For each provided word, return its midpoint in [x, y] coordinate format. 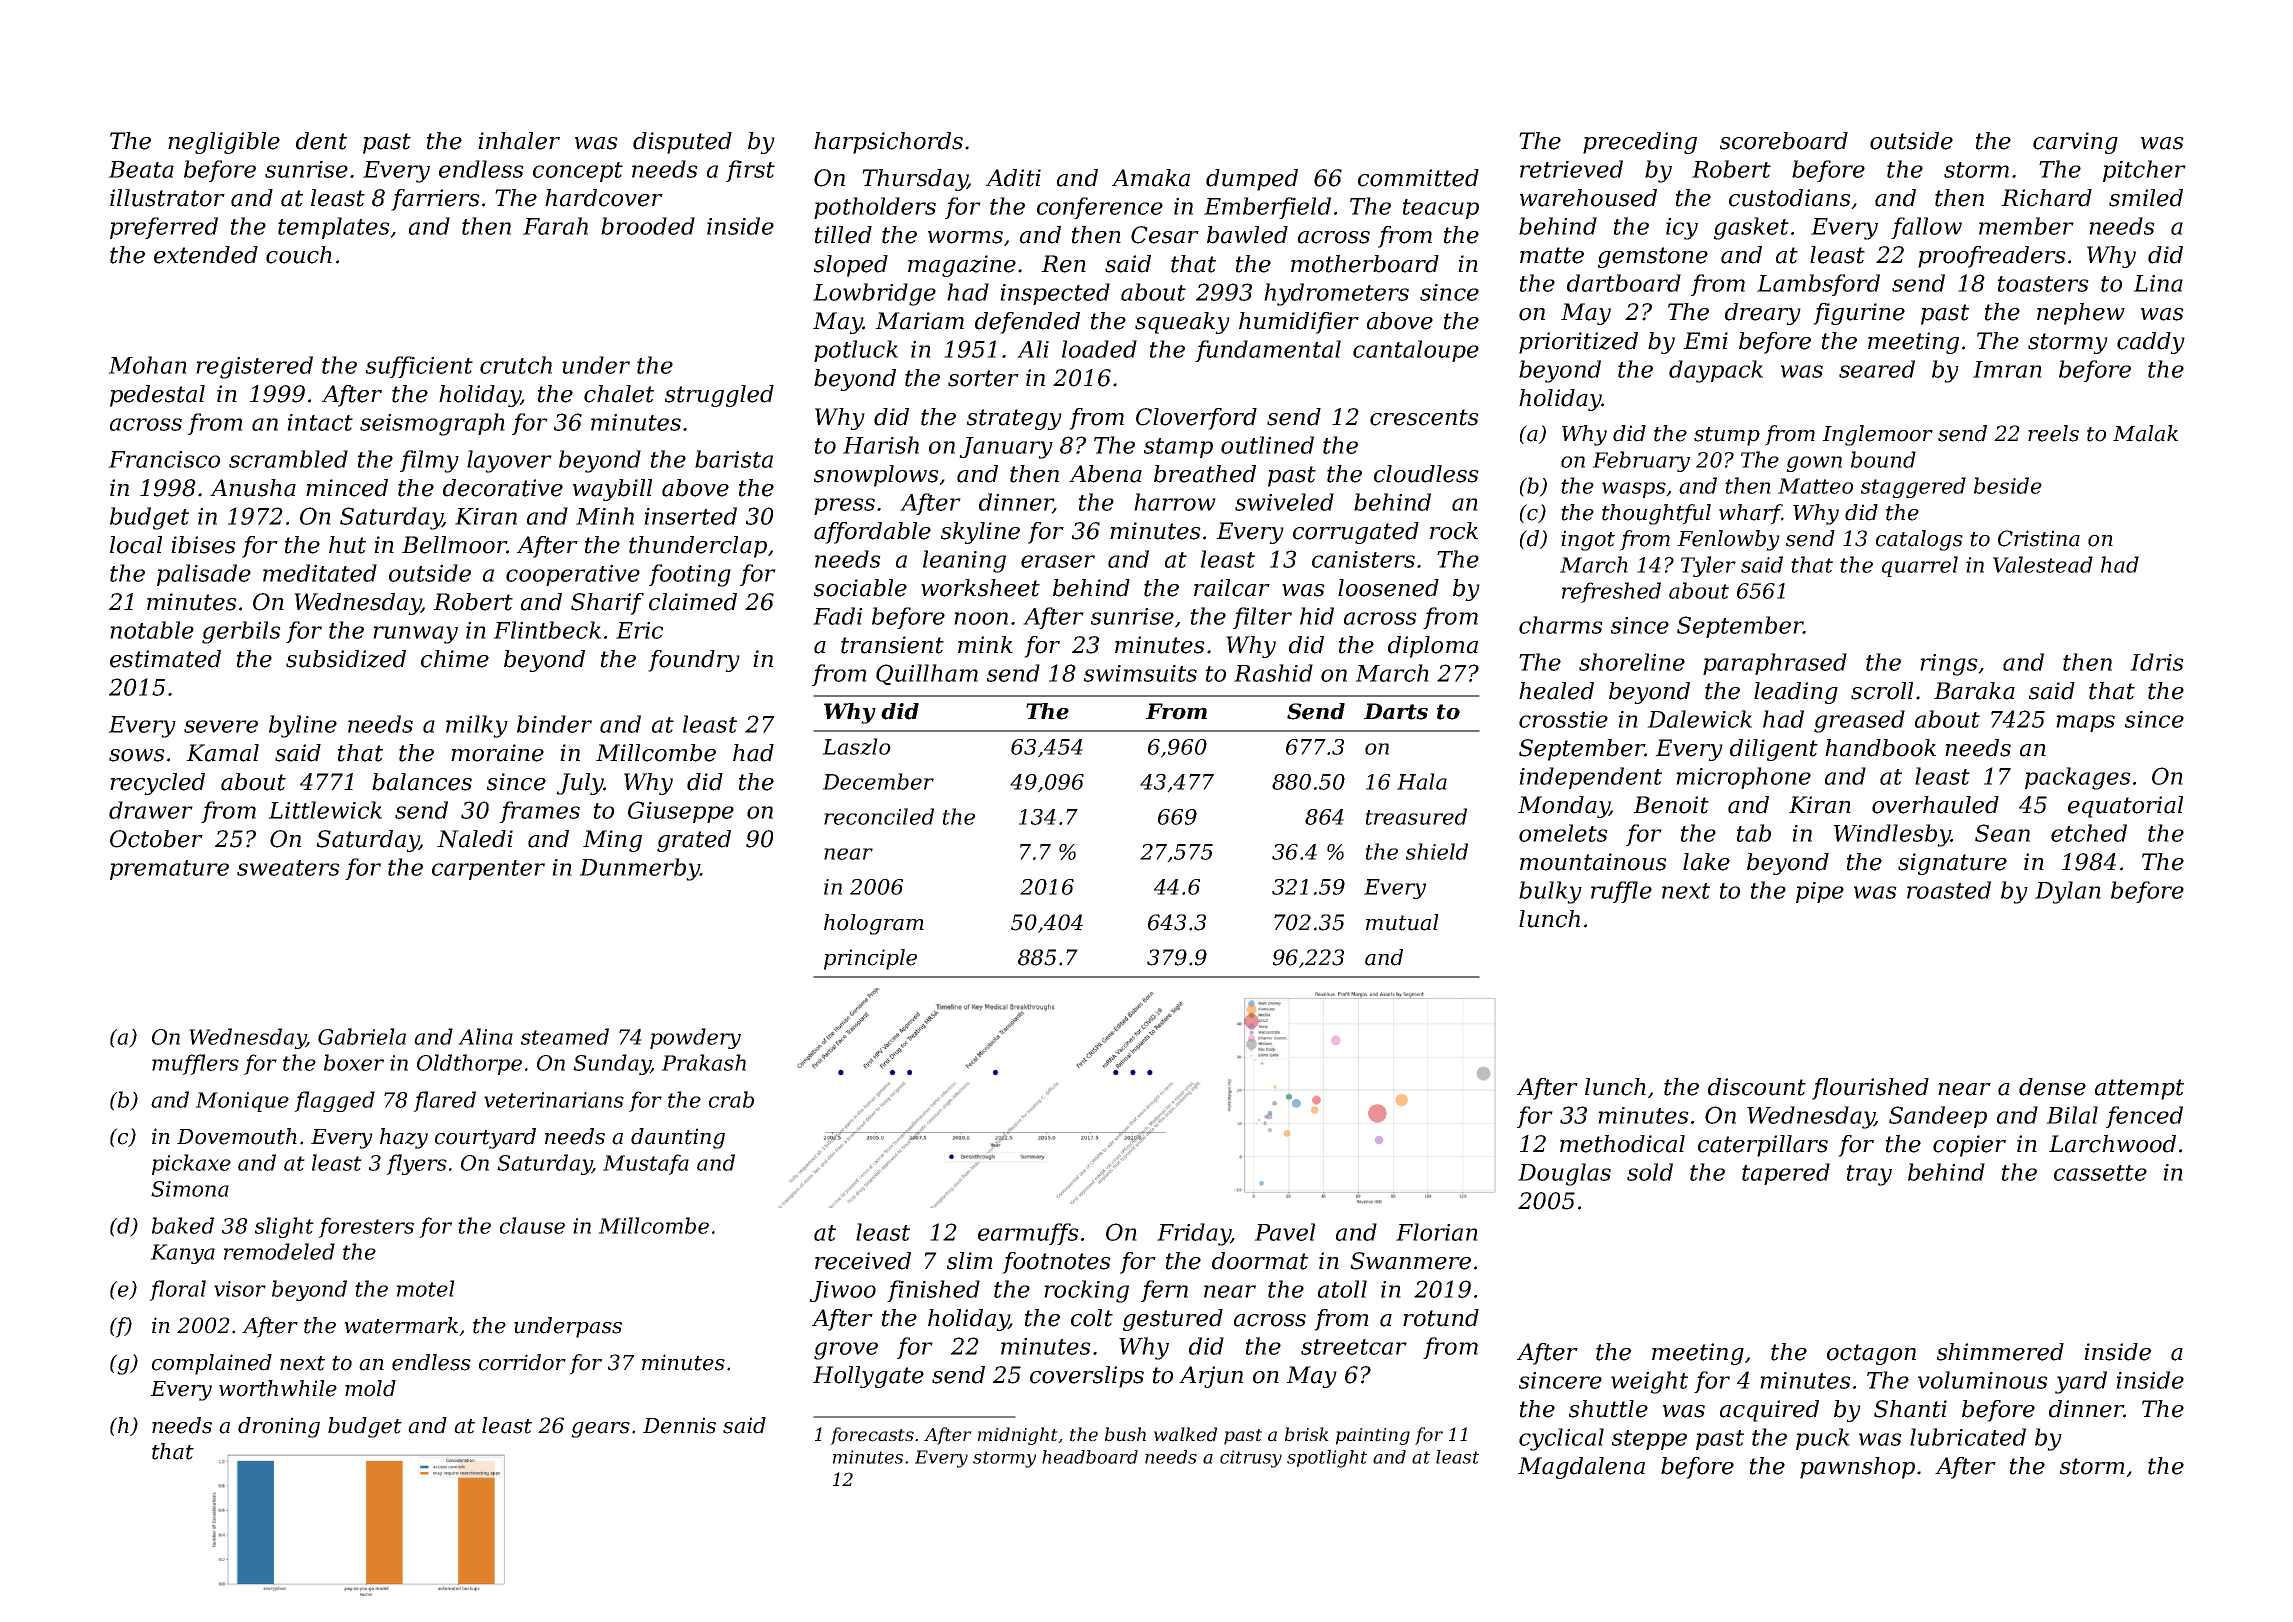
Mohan [147, 365]
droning [279, 1427]
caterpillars [1763, 1146]
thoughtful [1656, 514]
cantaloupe [1416, 351]
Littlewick [325, 810]
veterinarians [554, 1100]
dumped [1252, 180]
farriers [435, 200]
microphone [1743, 778]
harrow [1175, 502]
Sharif [607, 604]
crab [731, 1099]
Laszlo [856, 746]
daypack [1716, 371]
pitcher [2144, 171]
